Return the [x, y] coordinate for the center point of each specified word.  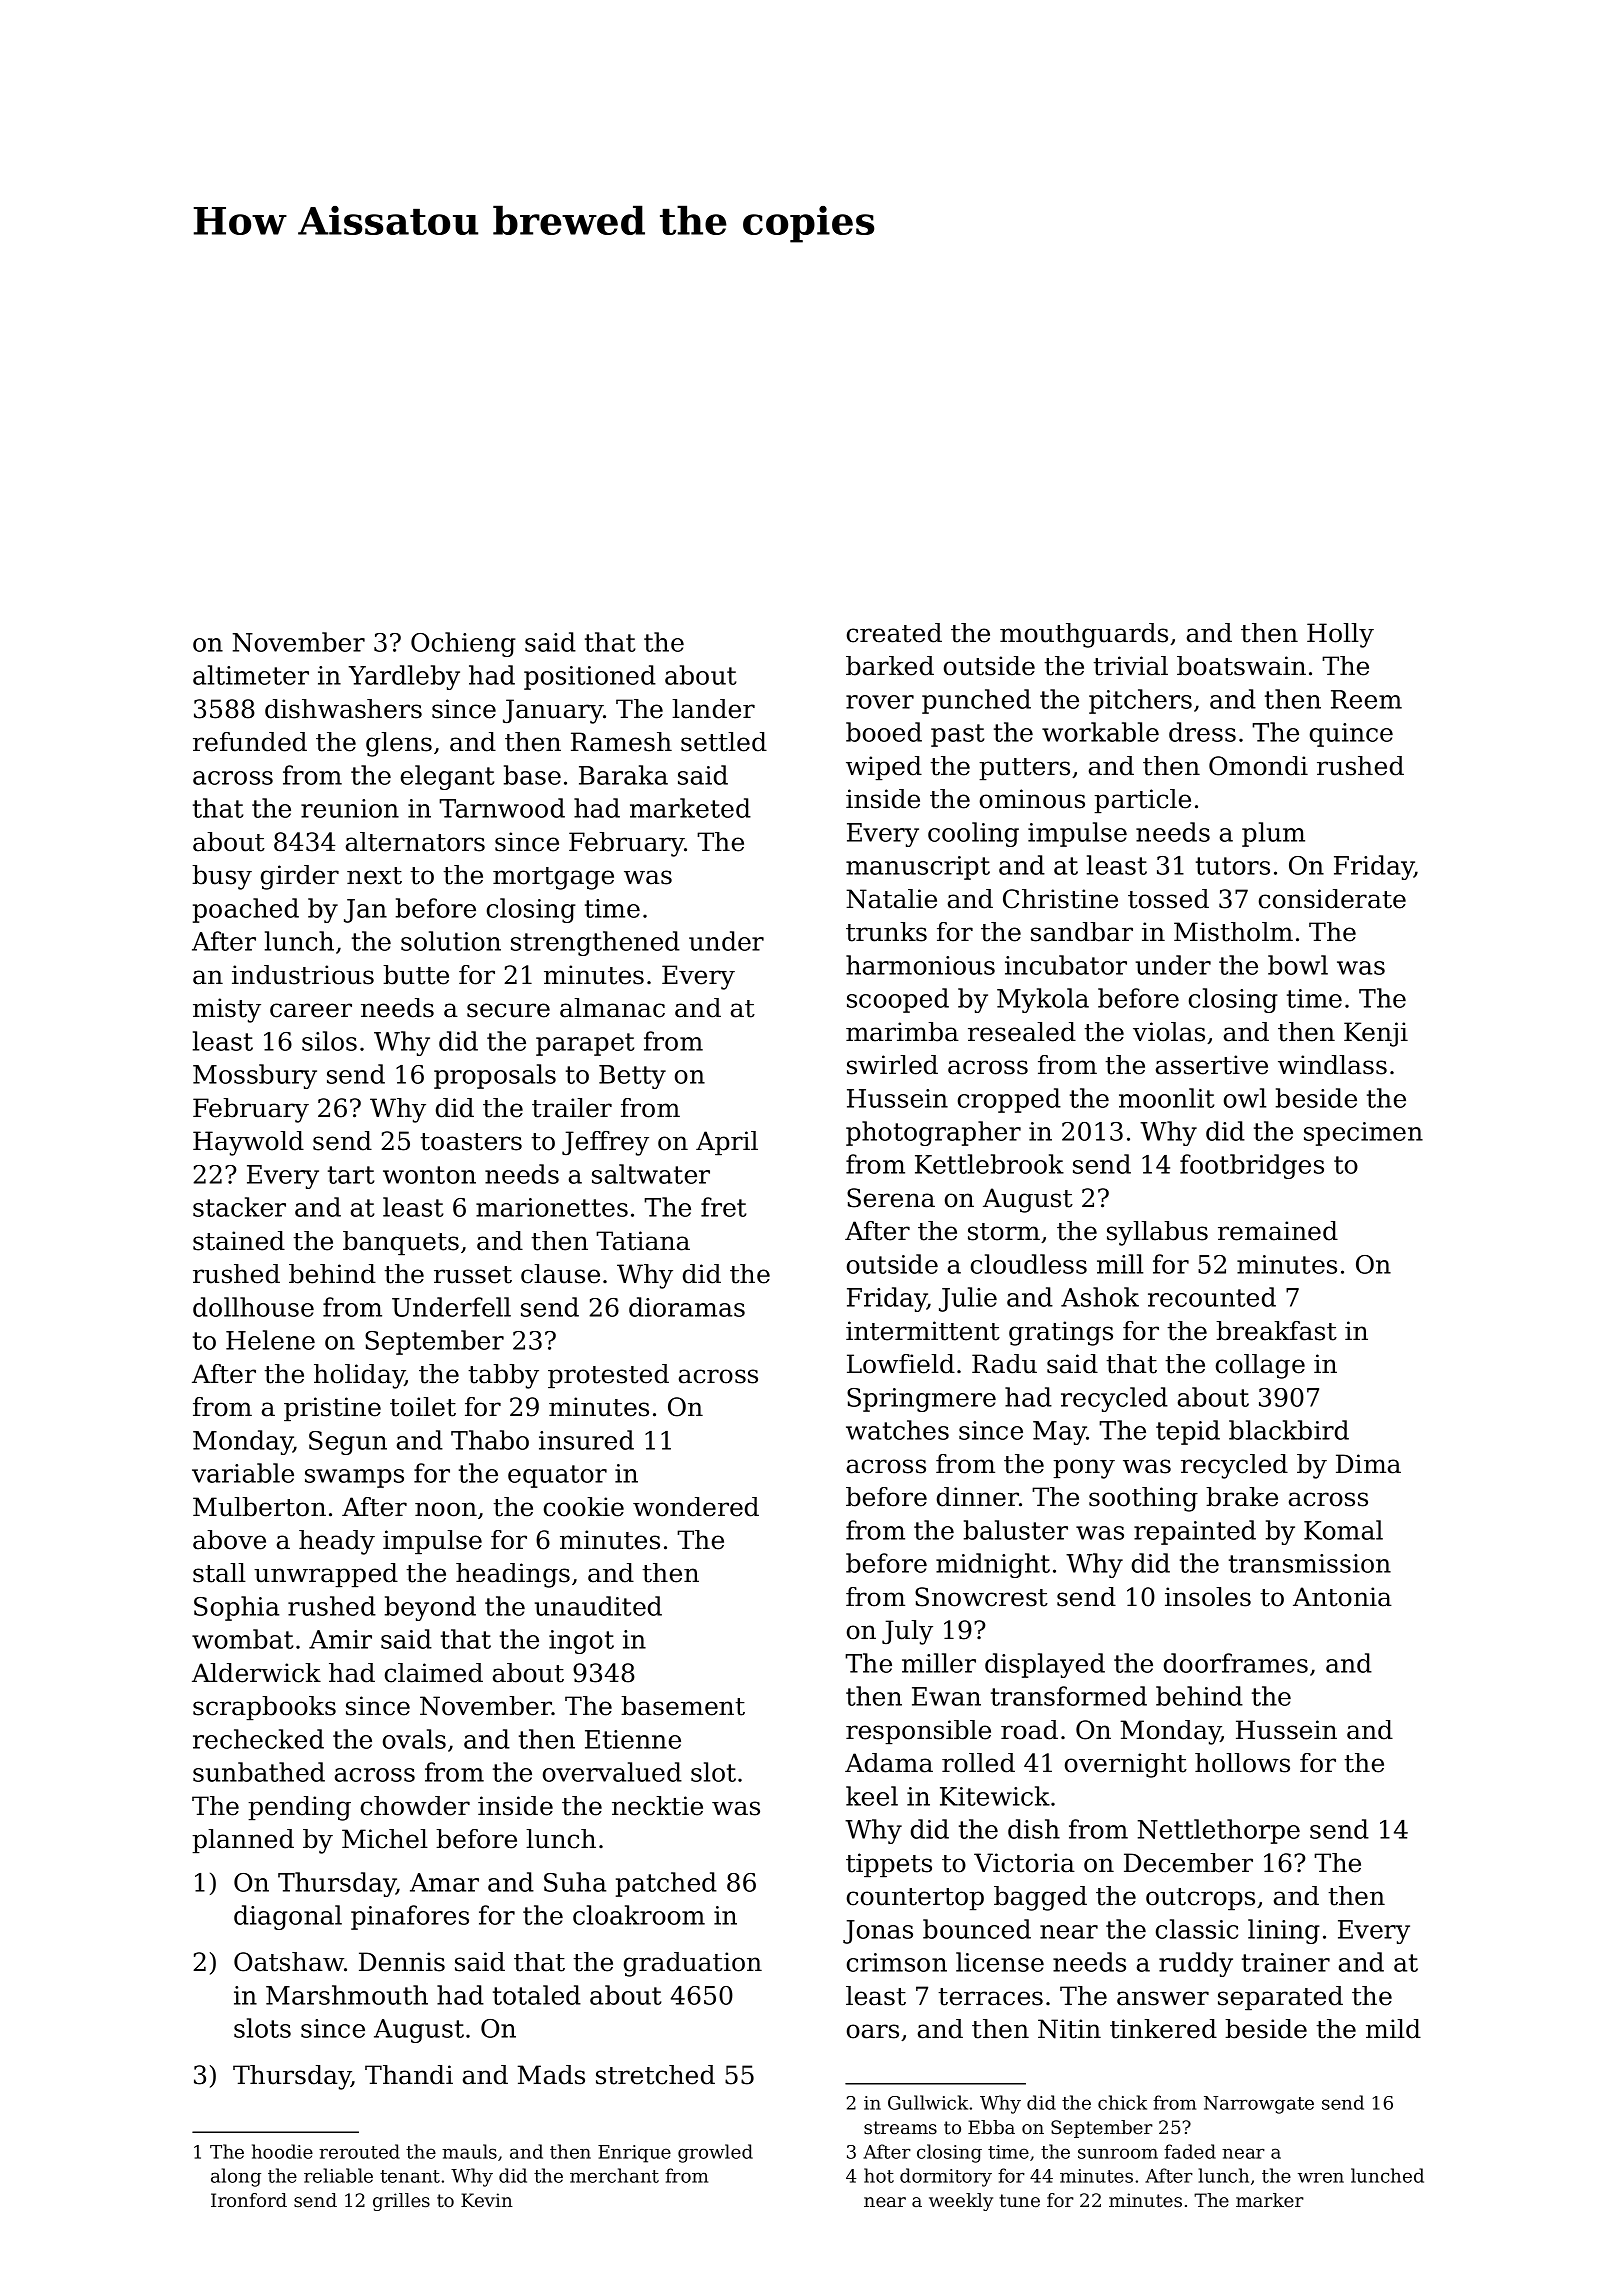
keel [872, 1796]
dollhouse [253, 1307]
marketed [690, 808]
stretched [655, 2075]
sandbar [1082, 932]
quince [1351, 735]
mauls [469, 2151]
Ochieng [463, 644]
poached [246, 910]
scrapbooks [264, 1708]
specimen [1363, 1134]
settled [724, 742]
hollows [1242, 1763]
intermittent [923, 1331]
